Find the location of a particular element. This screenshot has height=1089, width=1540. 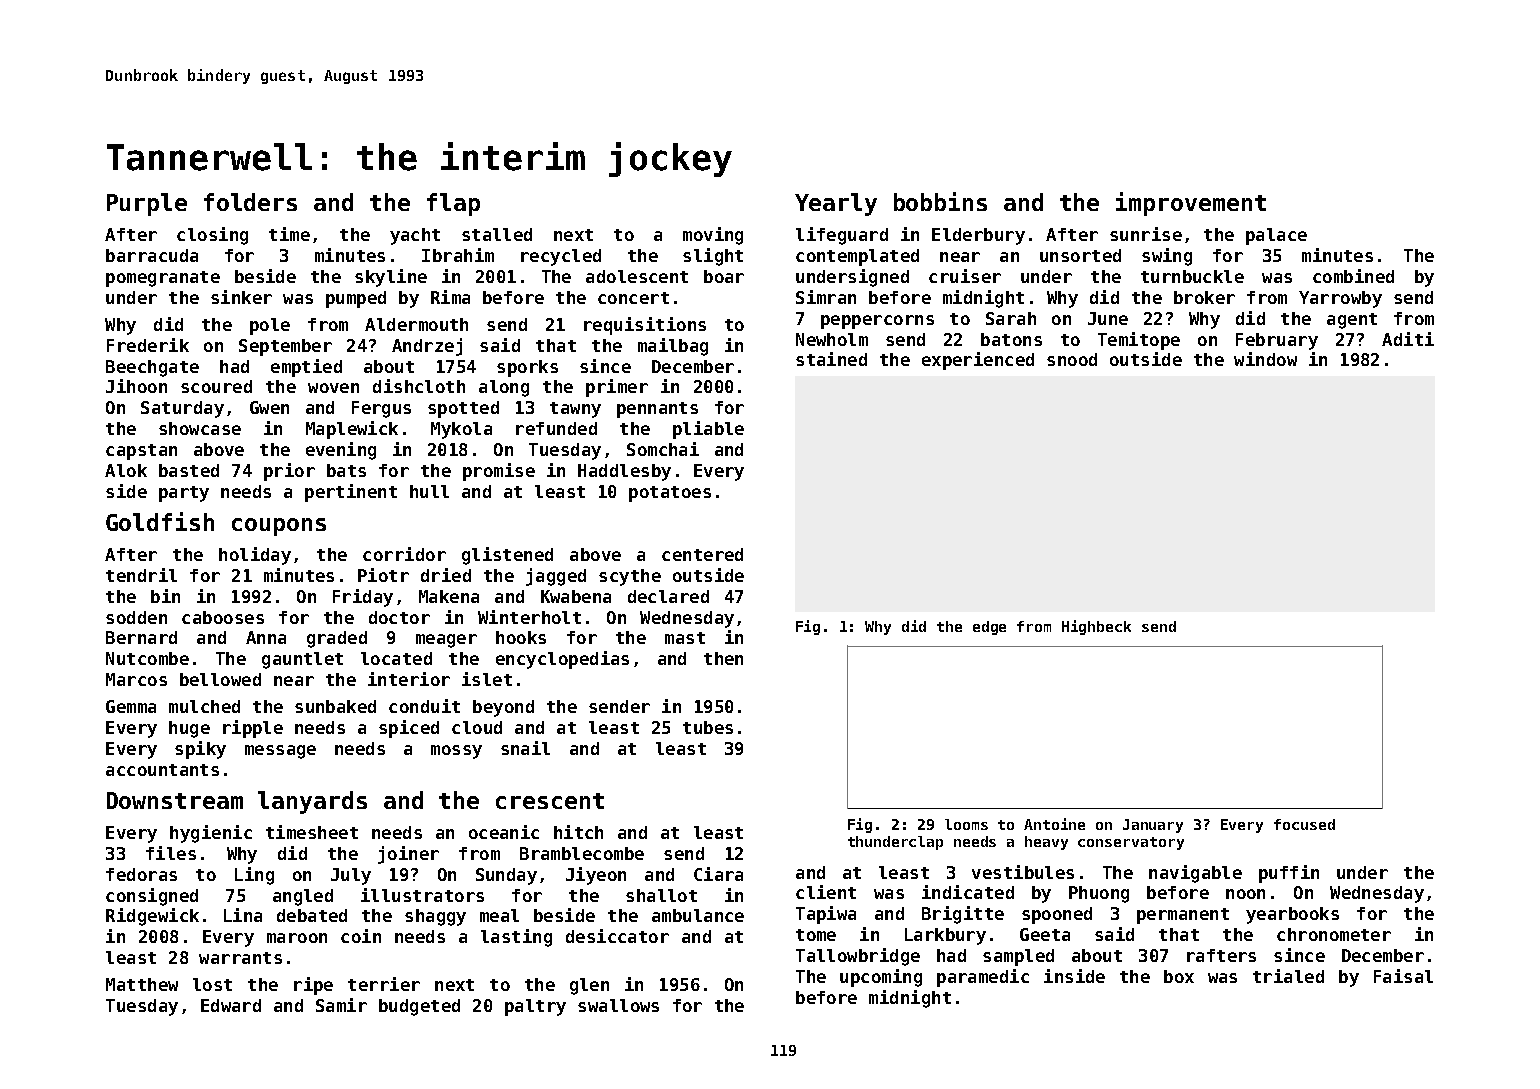

Ciara is located at coordinates (718, 874).
